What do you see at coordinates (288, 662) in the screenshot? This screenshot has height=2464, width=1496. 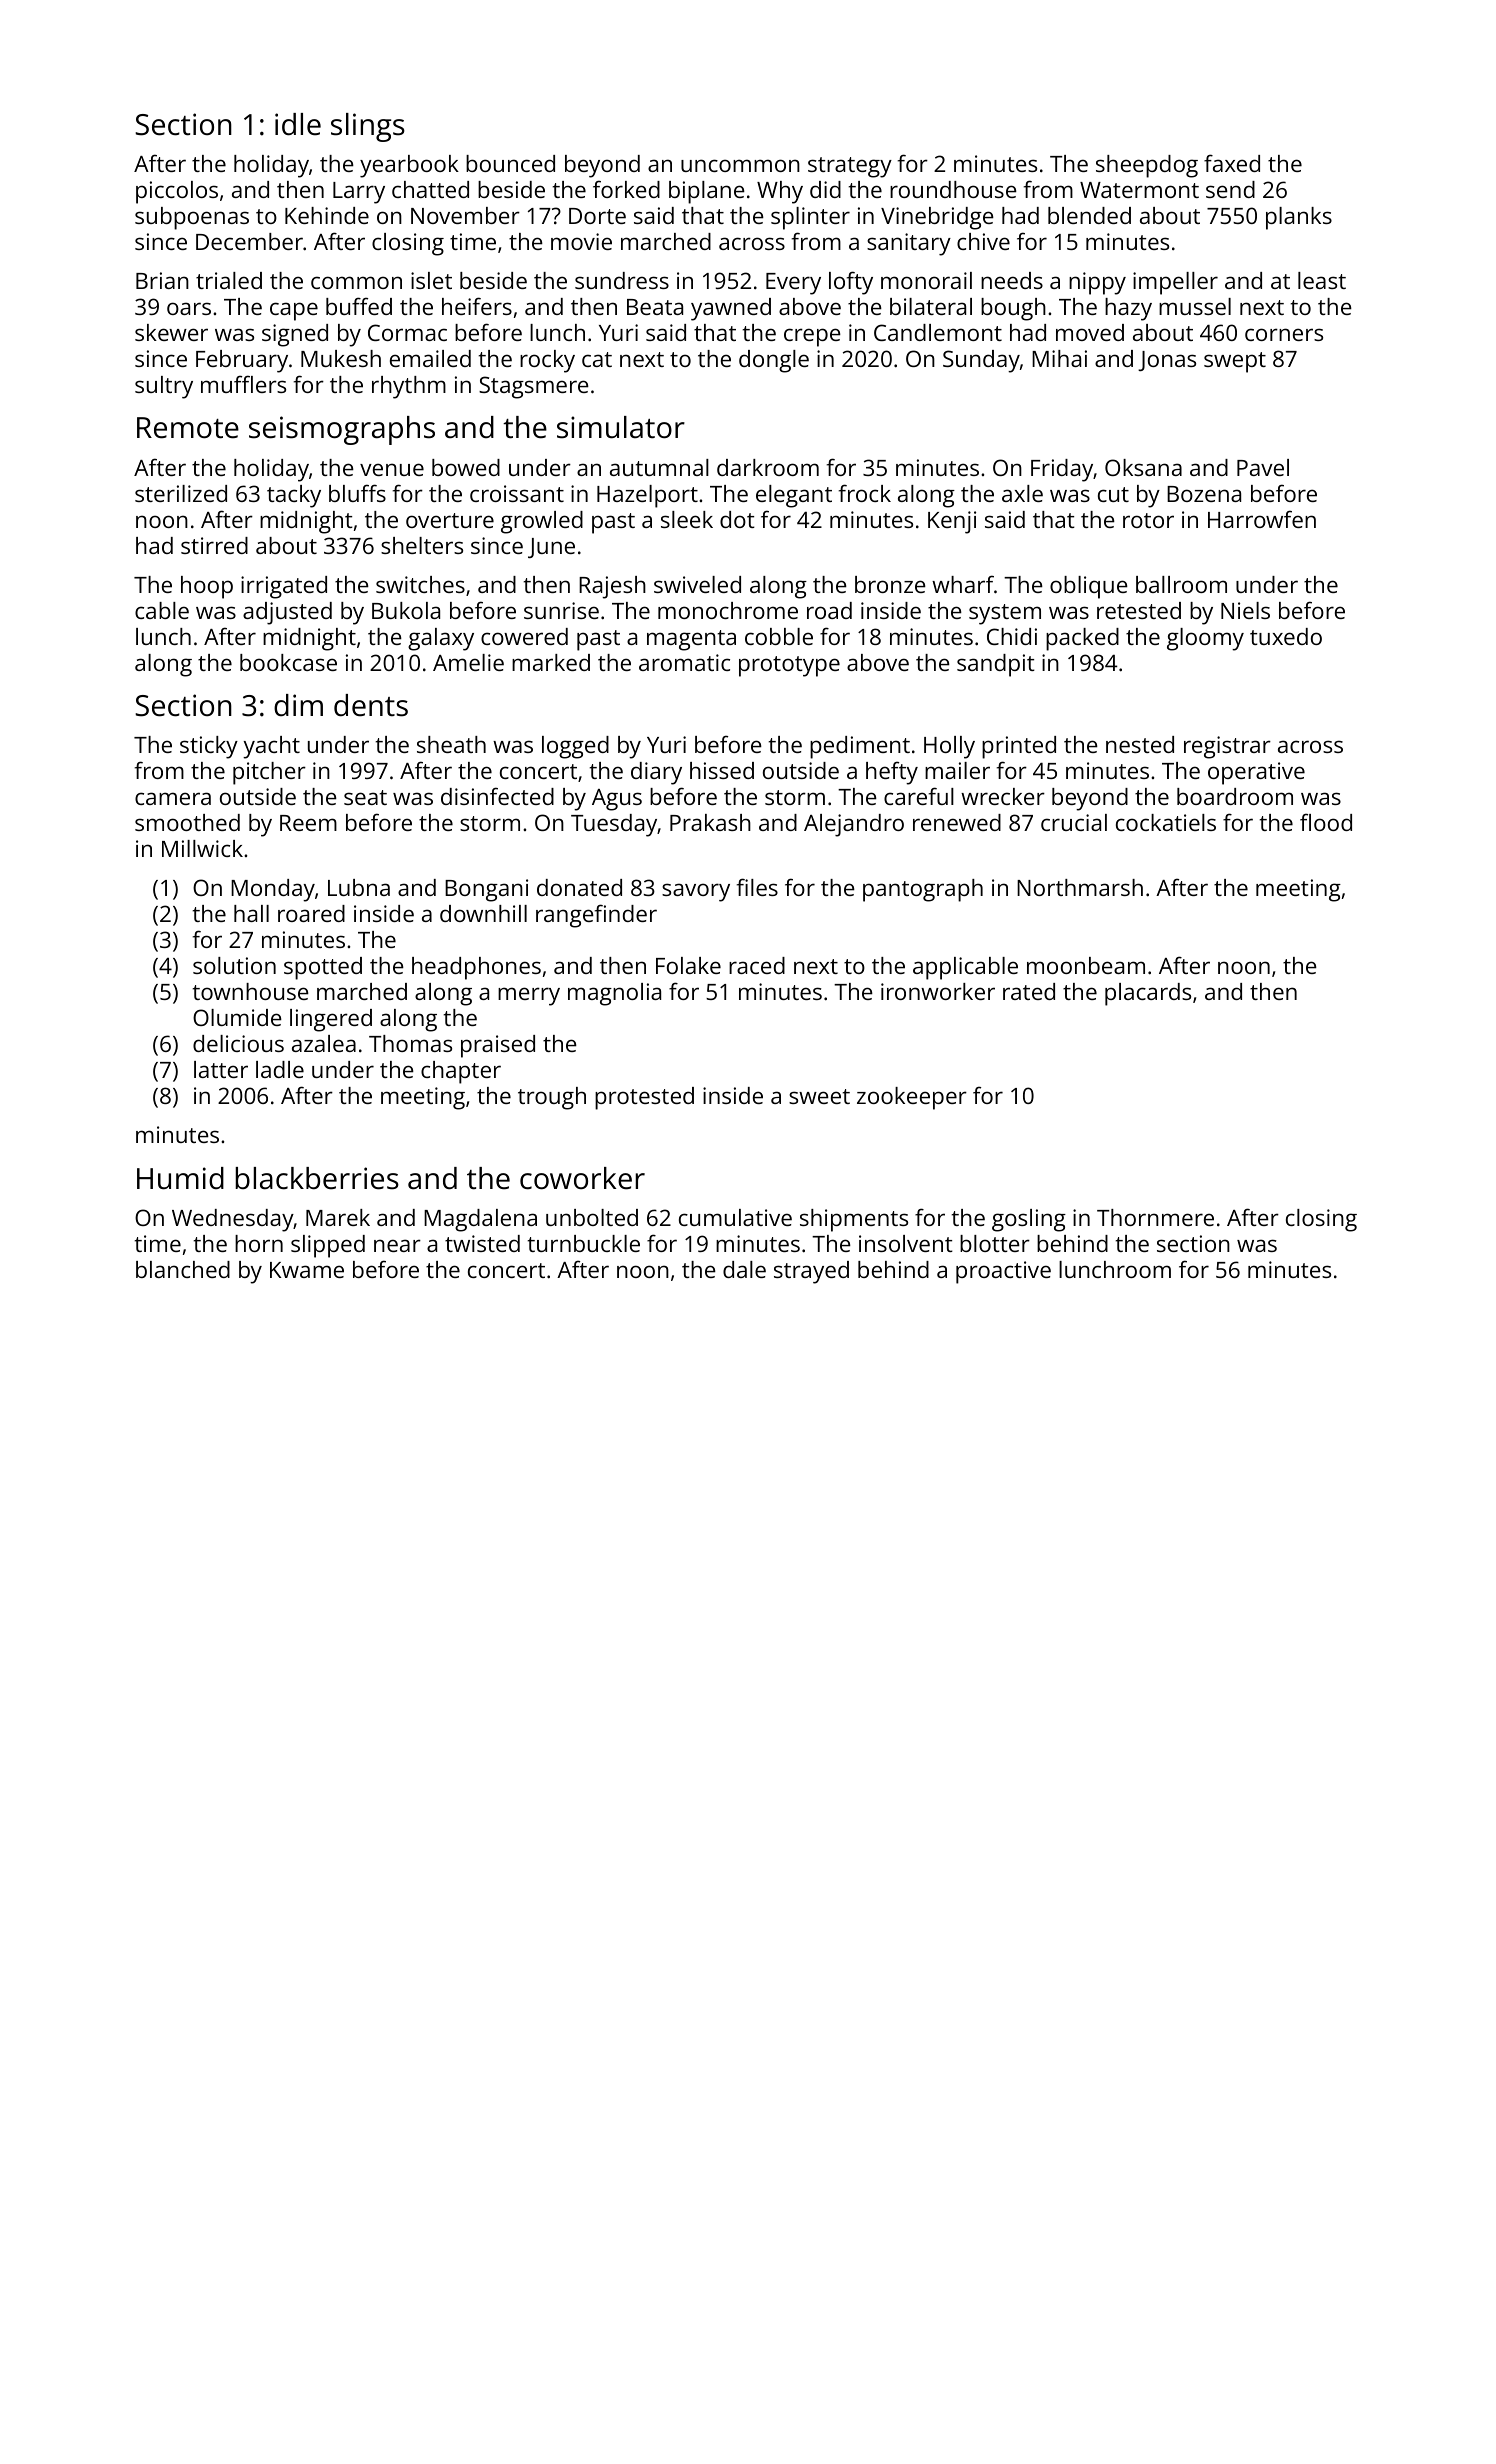 I see `bookcase` at bounding box center [288, 662].
